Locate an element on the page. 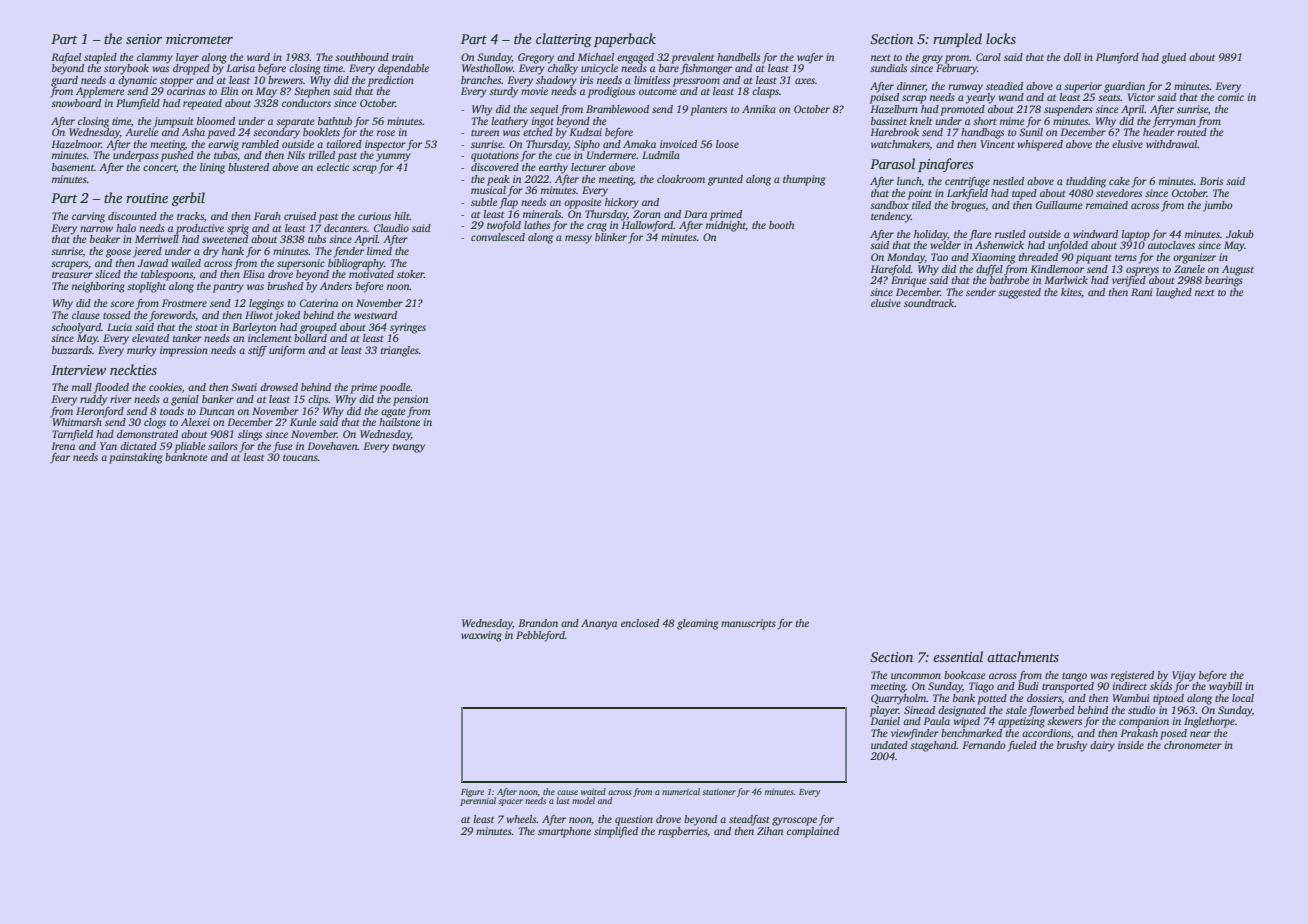 This document has width=1308, height=924. outcome is located at coordinates (658, 92).
